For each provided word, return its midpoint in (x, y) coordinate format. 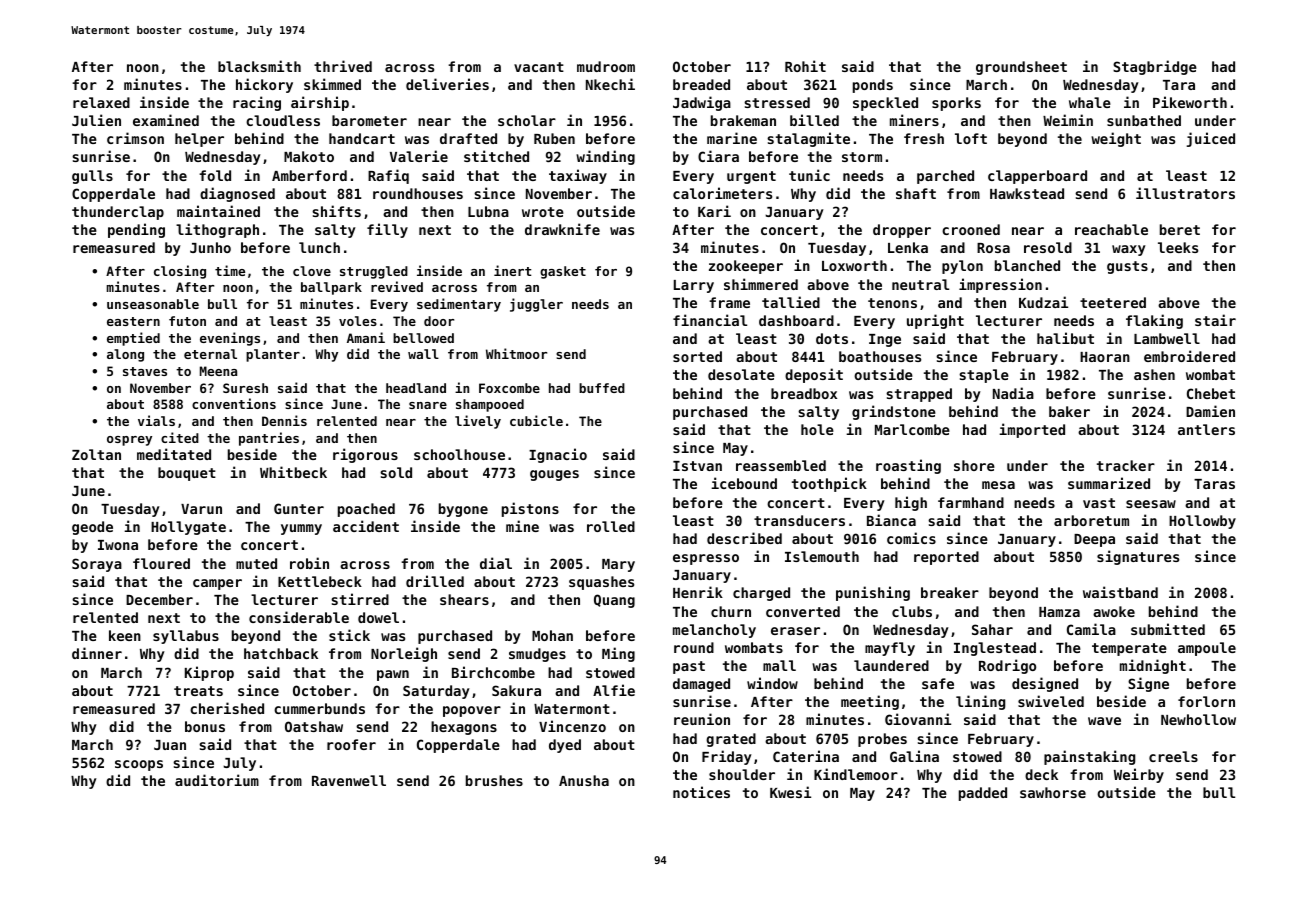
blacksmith (259, 66)
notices (701, 792)
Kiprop (209, 673)
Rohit (805, 66)
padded (983, 794)
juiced (1211, 139)
